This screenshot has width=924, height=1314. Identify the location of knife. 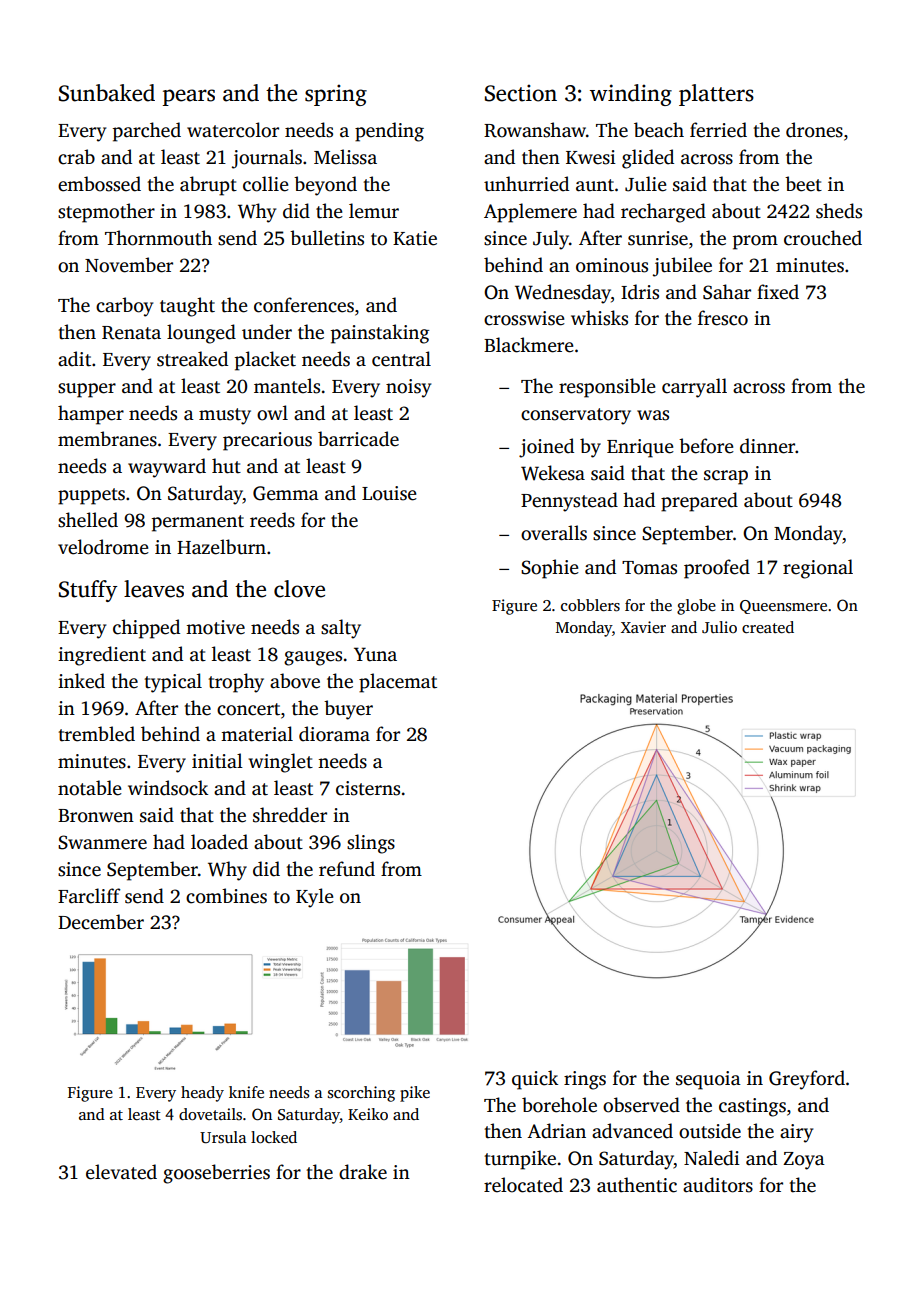
(246, 1092).
